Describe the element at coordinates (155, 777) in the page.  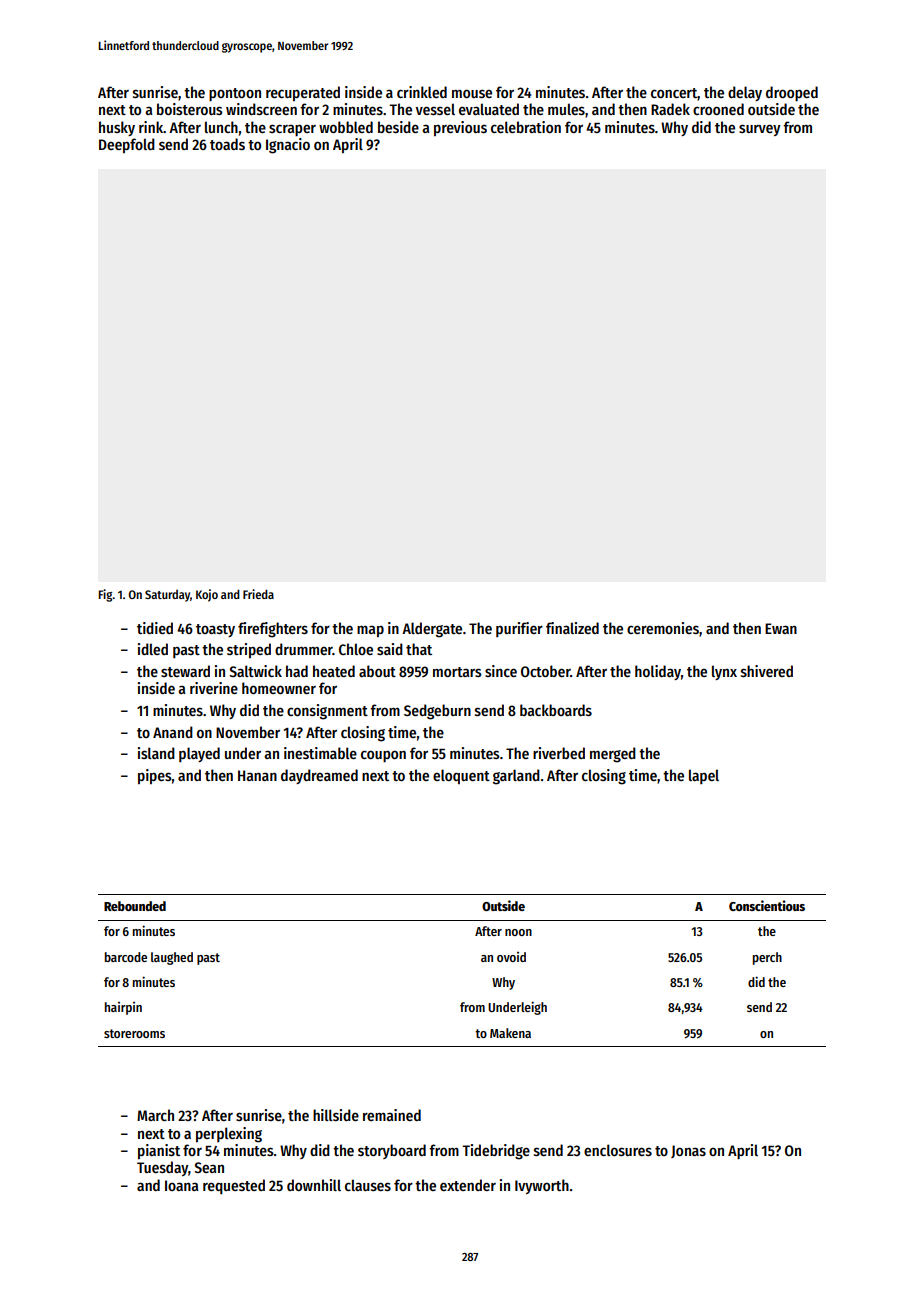
I see `pipes` at that location.
